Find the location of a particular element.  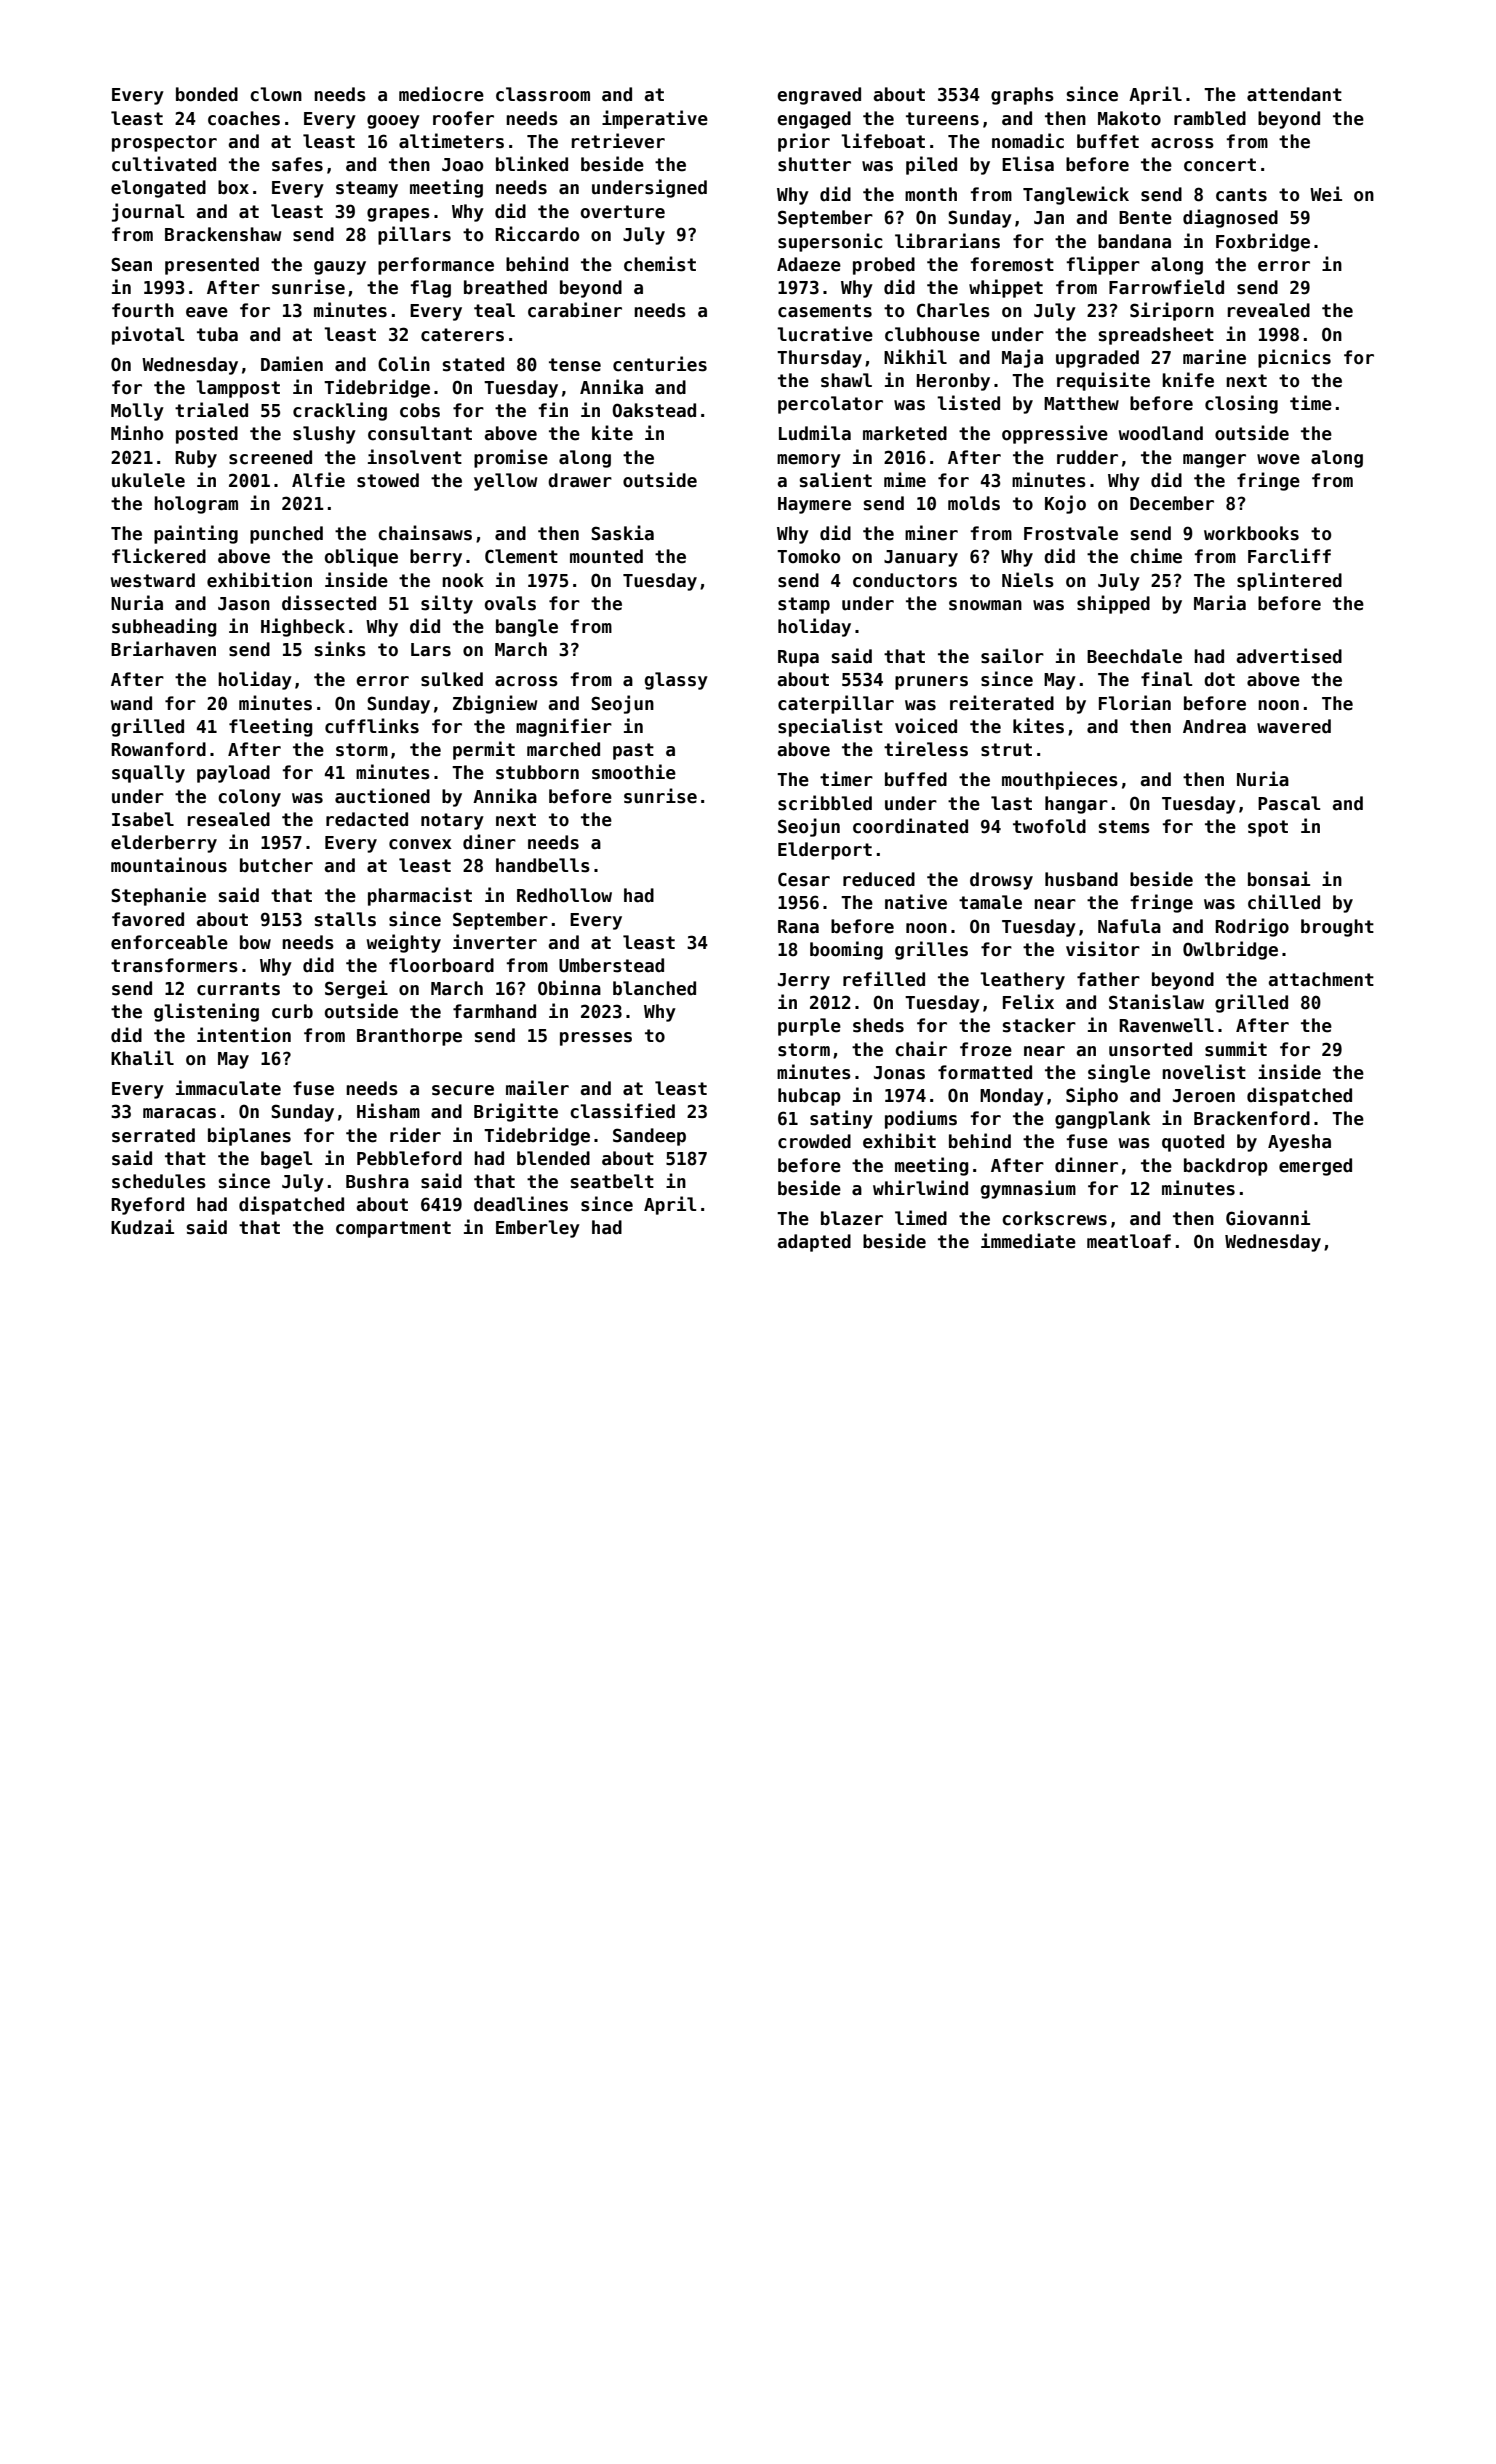

journal is located at coordinates (148, 212).
